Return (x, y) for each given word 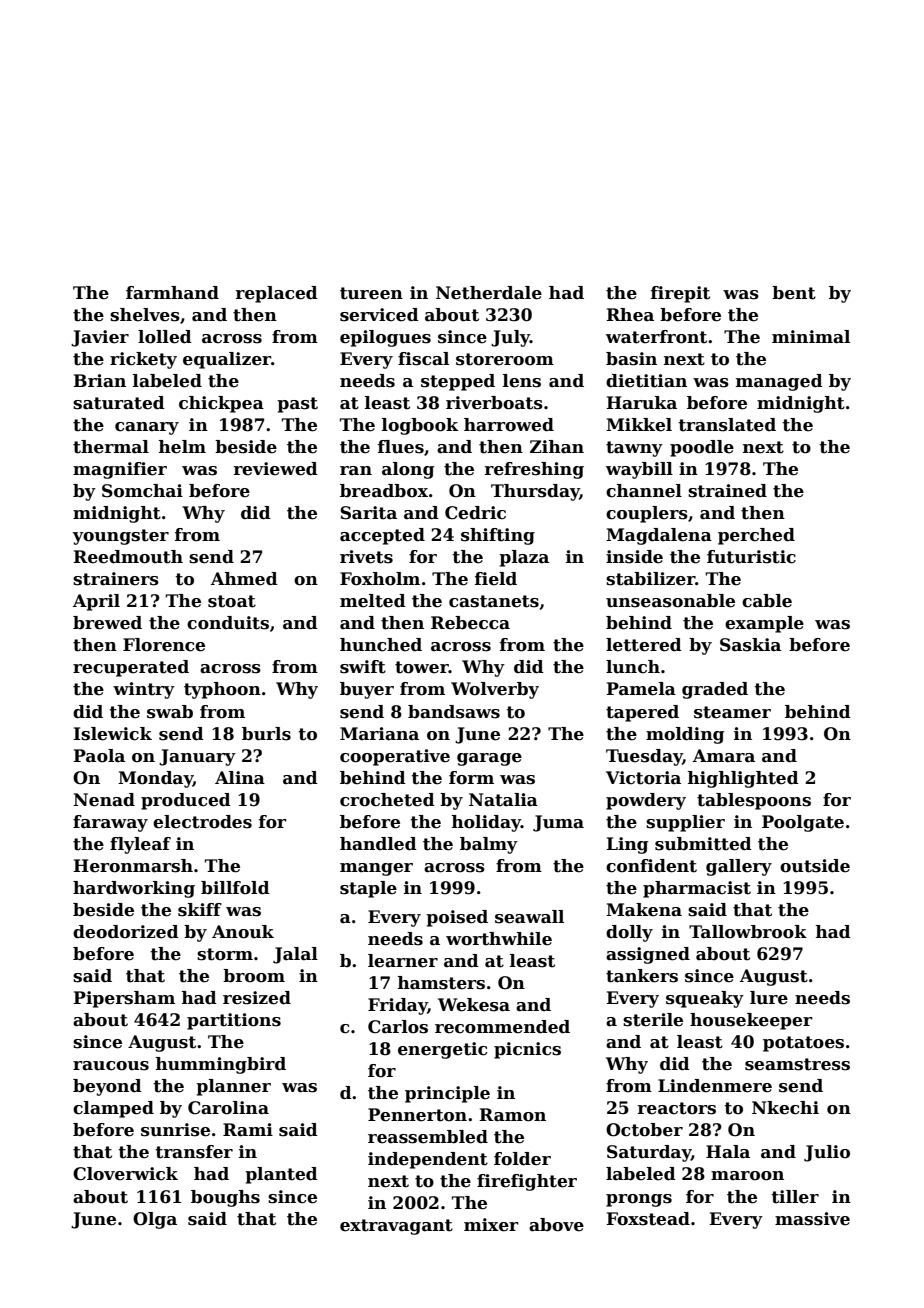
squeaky (705, 999)
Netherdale (489, 293)
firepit (680, 294)
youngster (121, 537)
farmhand (172, 293)
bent (794, 293)
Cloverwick (125, 1174)
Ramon (512, 1115)
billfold (235, 888)
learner (403, 961)
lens (522, 381)
